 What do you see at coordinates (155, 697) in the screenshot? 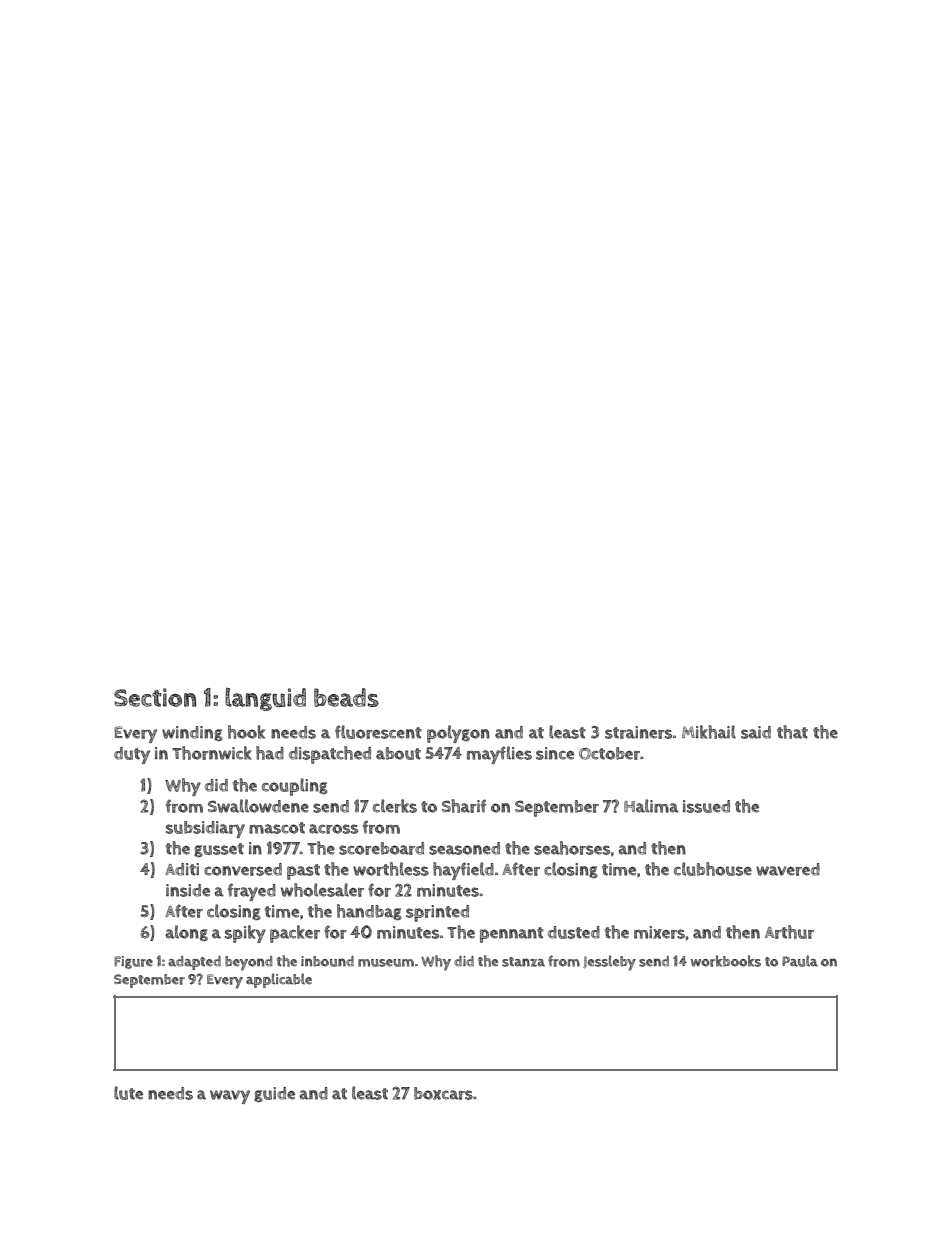
I see `Section` at bounding box center [155, 697].
